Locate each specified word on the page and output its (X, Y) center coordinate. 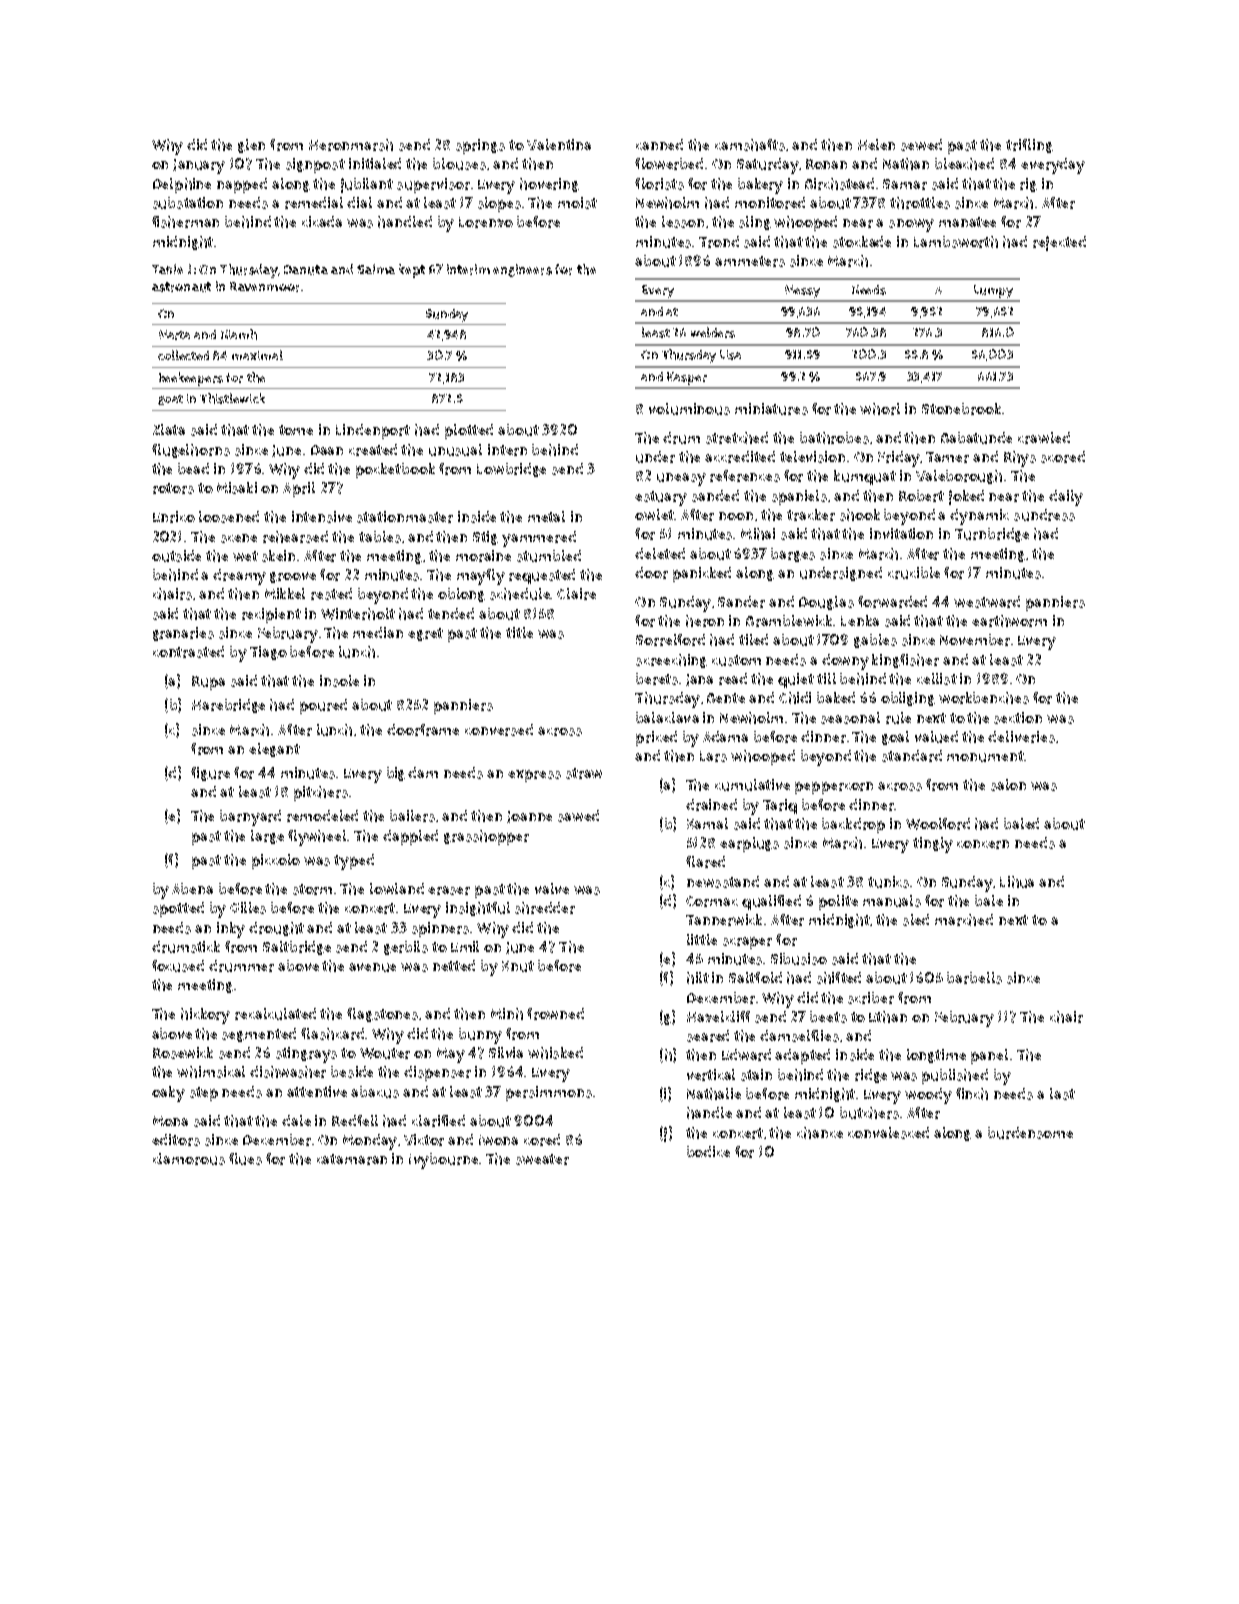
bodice (708, 1151)
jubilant (367, 185)
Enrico (174, 517)
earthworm (1009, 621)
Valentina (559, 144)
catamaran (352, 1159)
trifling (1029, 146)
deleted (660, 553)
